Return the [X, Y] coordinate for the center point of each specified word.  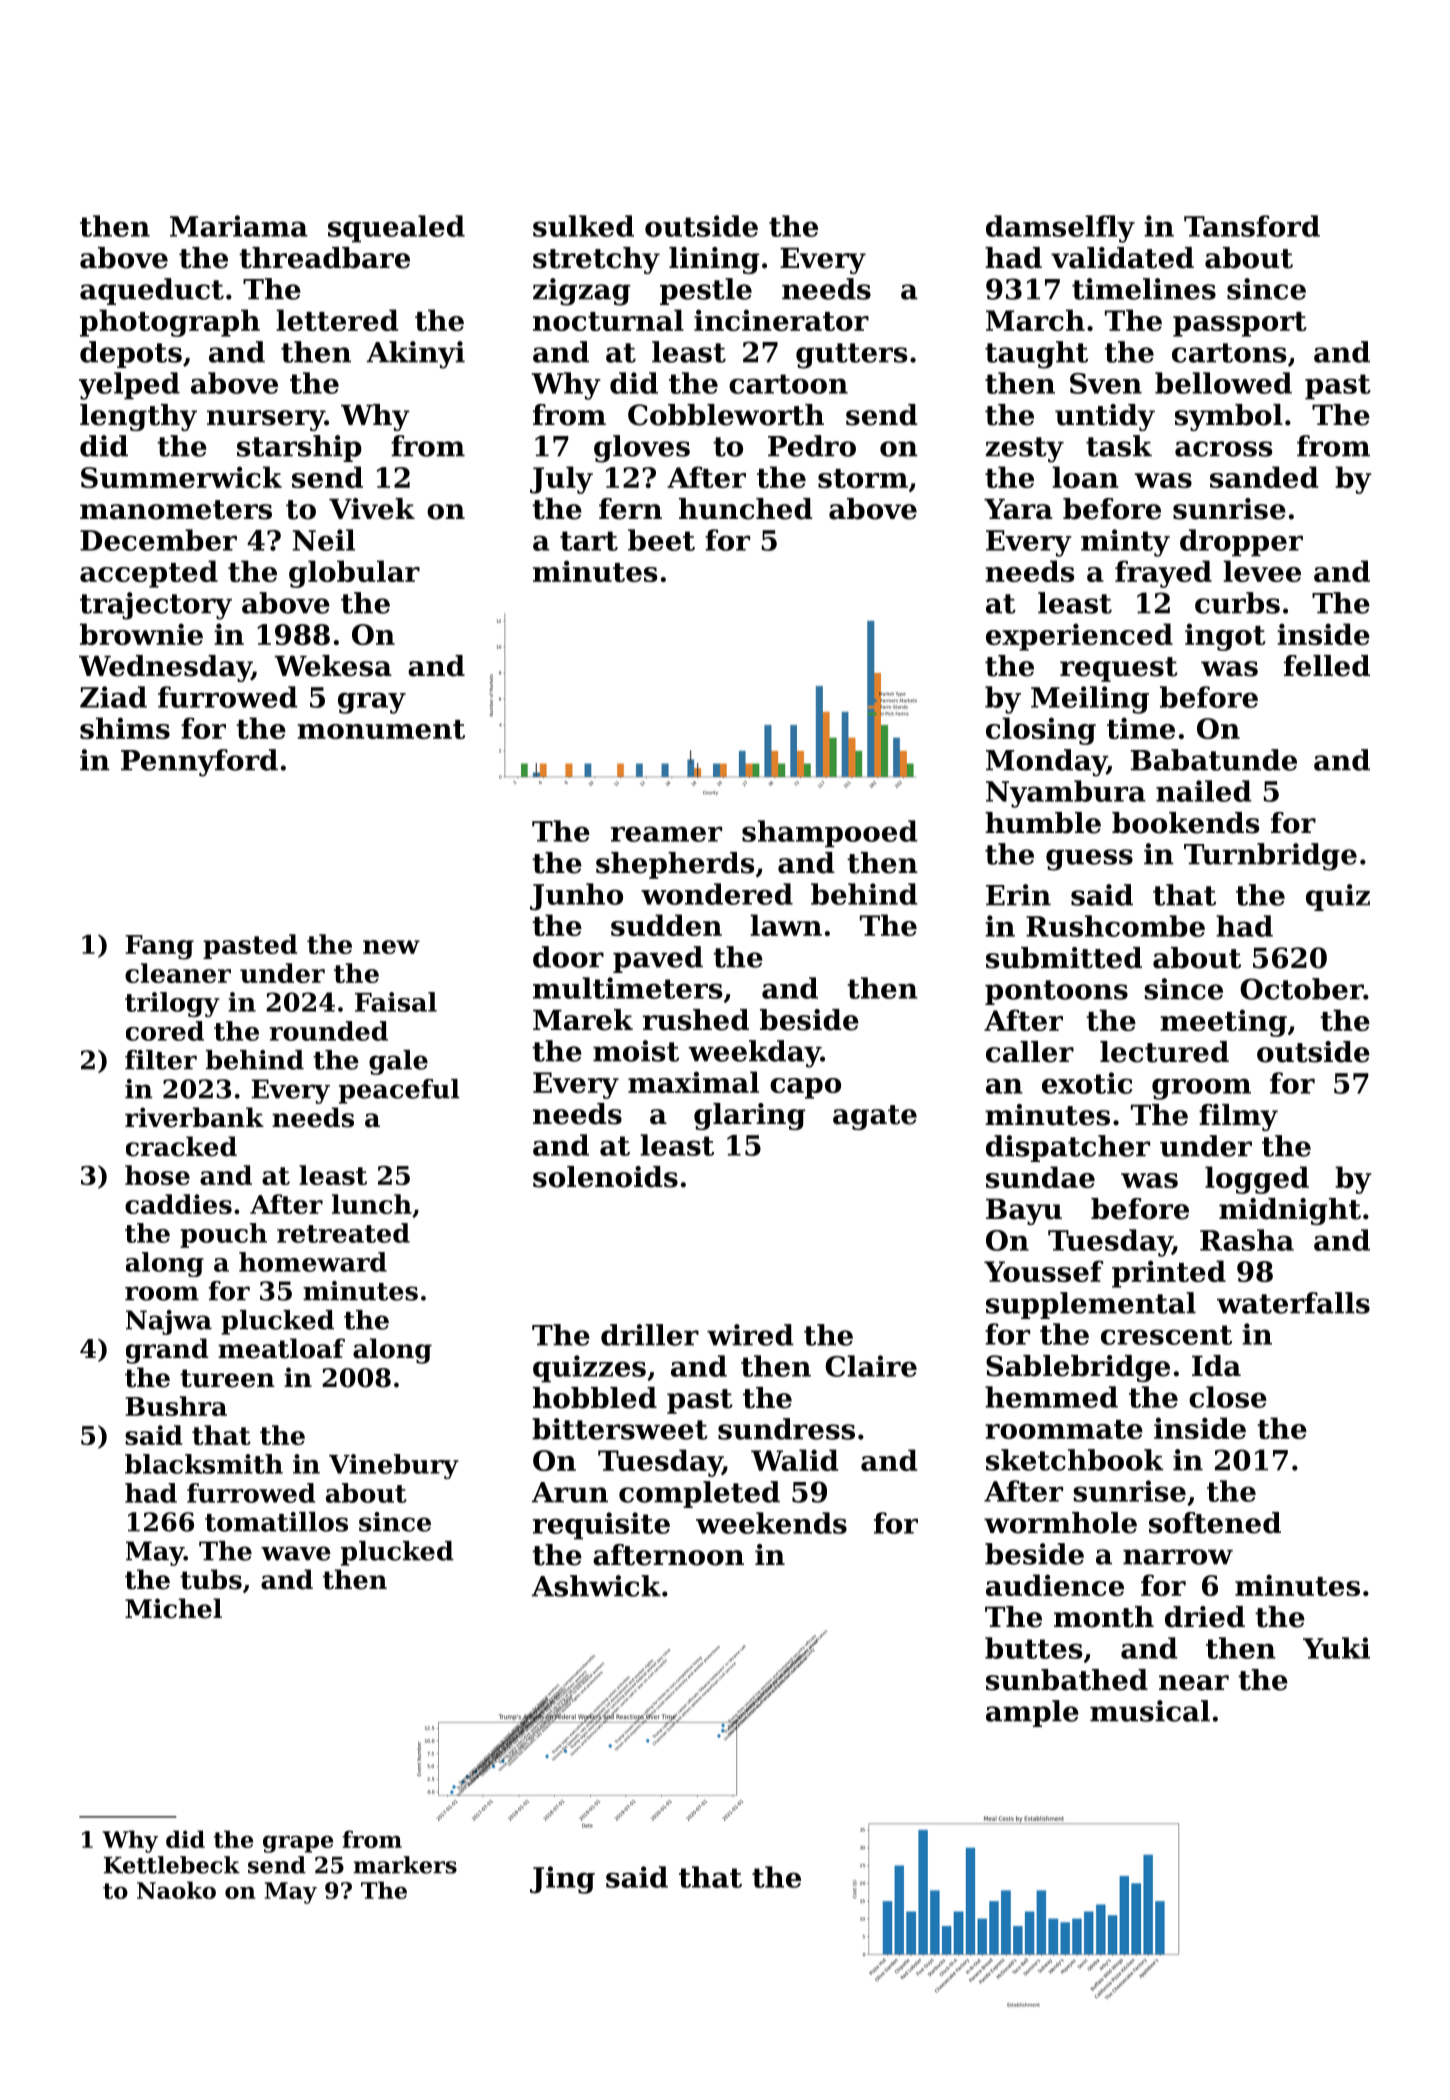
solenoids [605, 1177]
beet [661, 540]
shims [125, 728]
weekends [771, 1523]
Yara [1018, 509]
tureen [227, 1378]
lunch [372, 1204]
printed [1169, 1274]
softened [1215, 1523]
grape [298, 1844]
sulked [583, 226]
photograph [170, 323]
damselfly [1060, 229]
